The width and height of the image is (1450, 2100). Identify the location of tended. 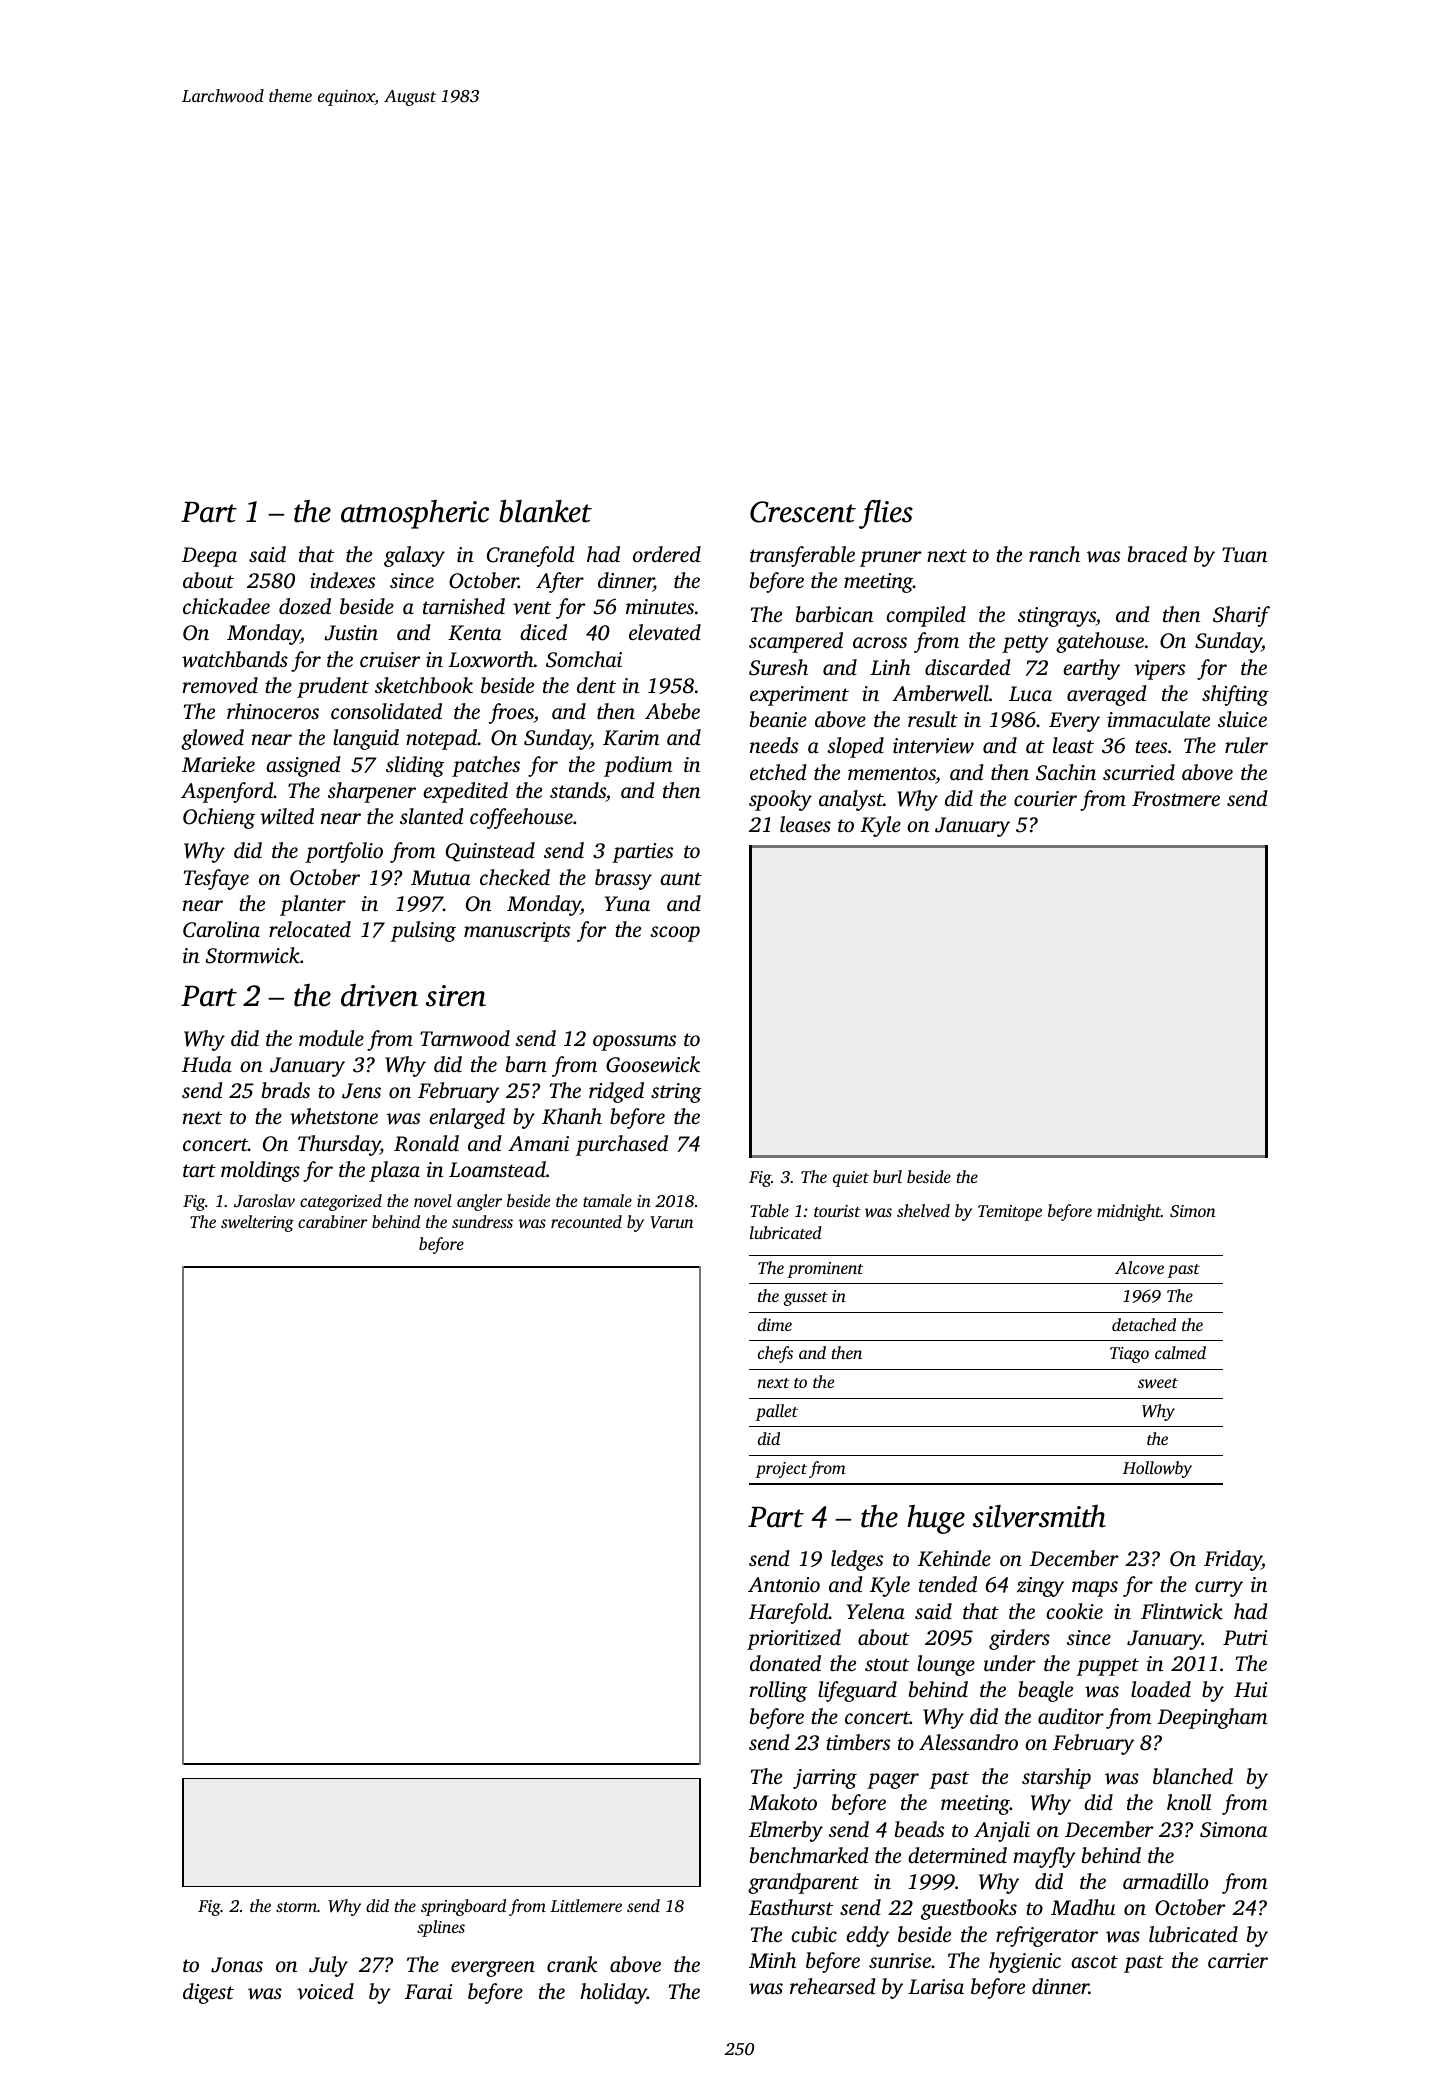
(948, 1584).
